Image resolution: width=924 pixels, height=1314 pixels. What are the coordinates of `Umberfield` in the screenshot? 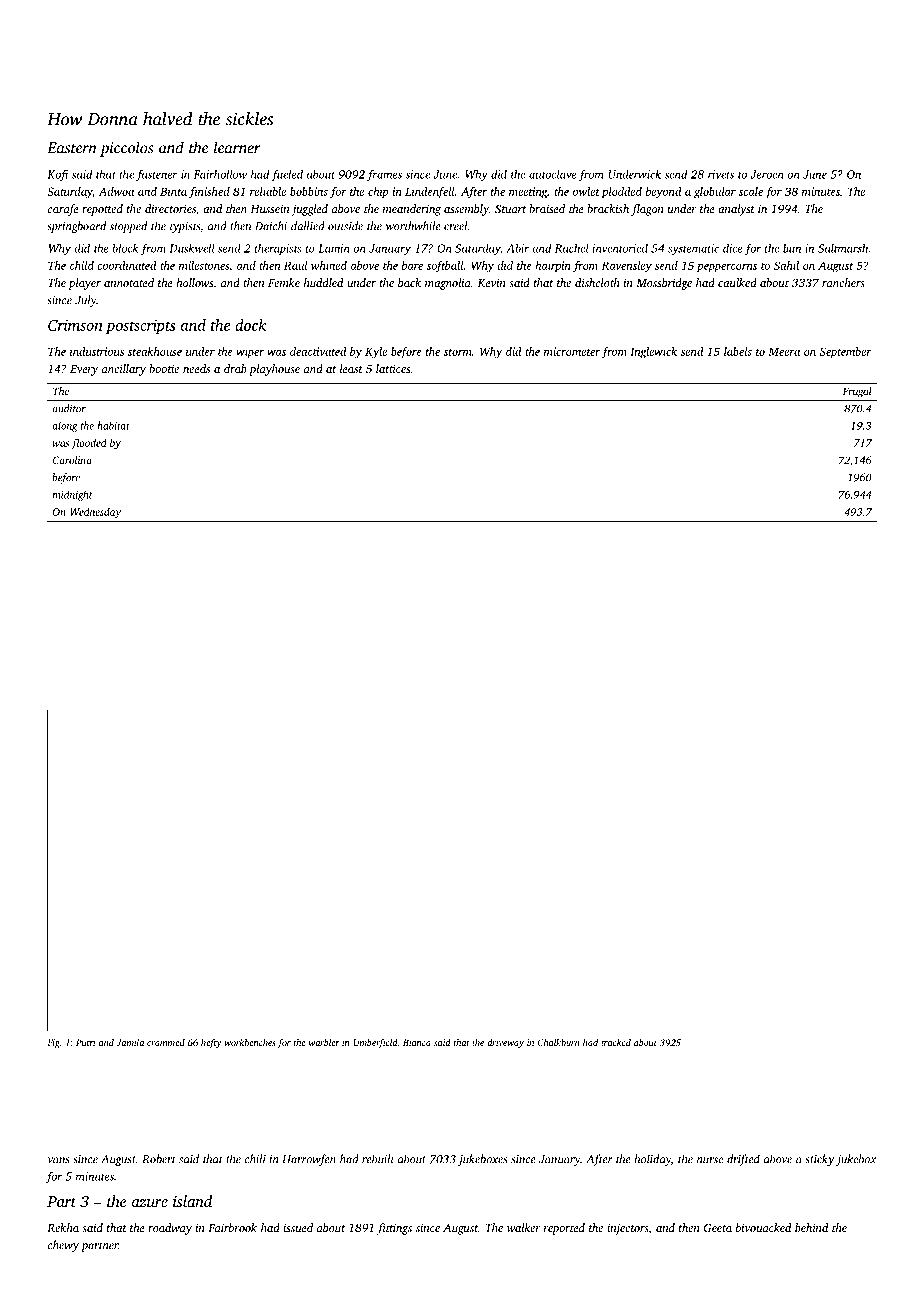 It's located at (375, 1043).
